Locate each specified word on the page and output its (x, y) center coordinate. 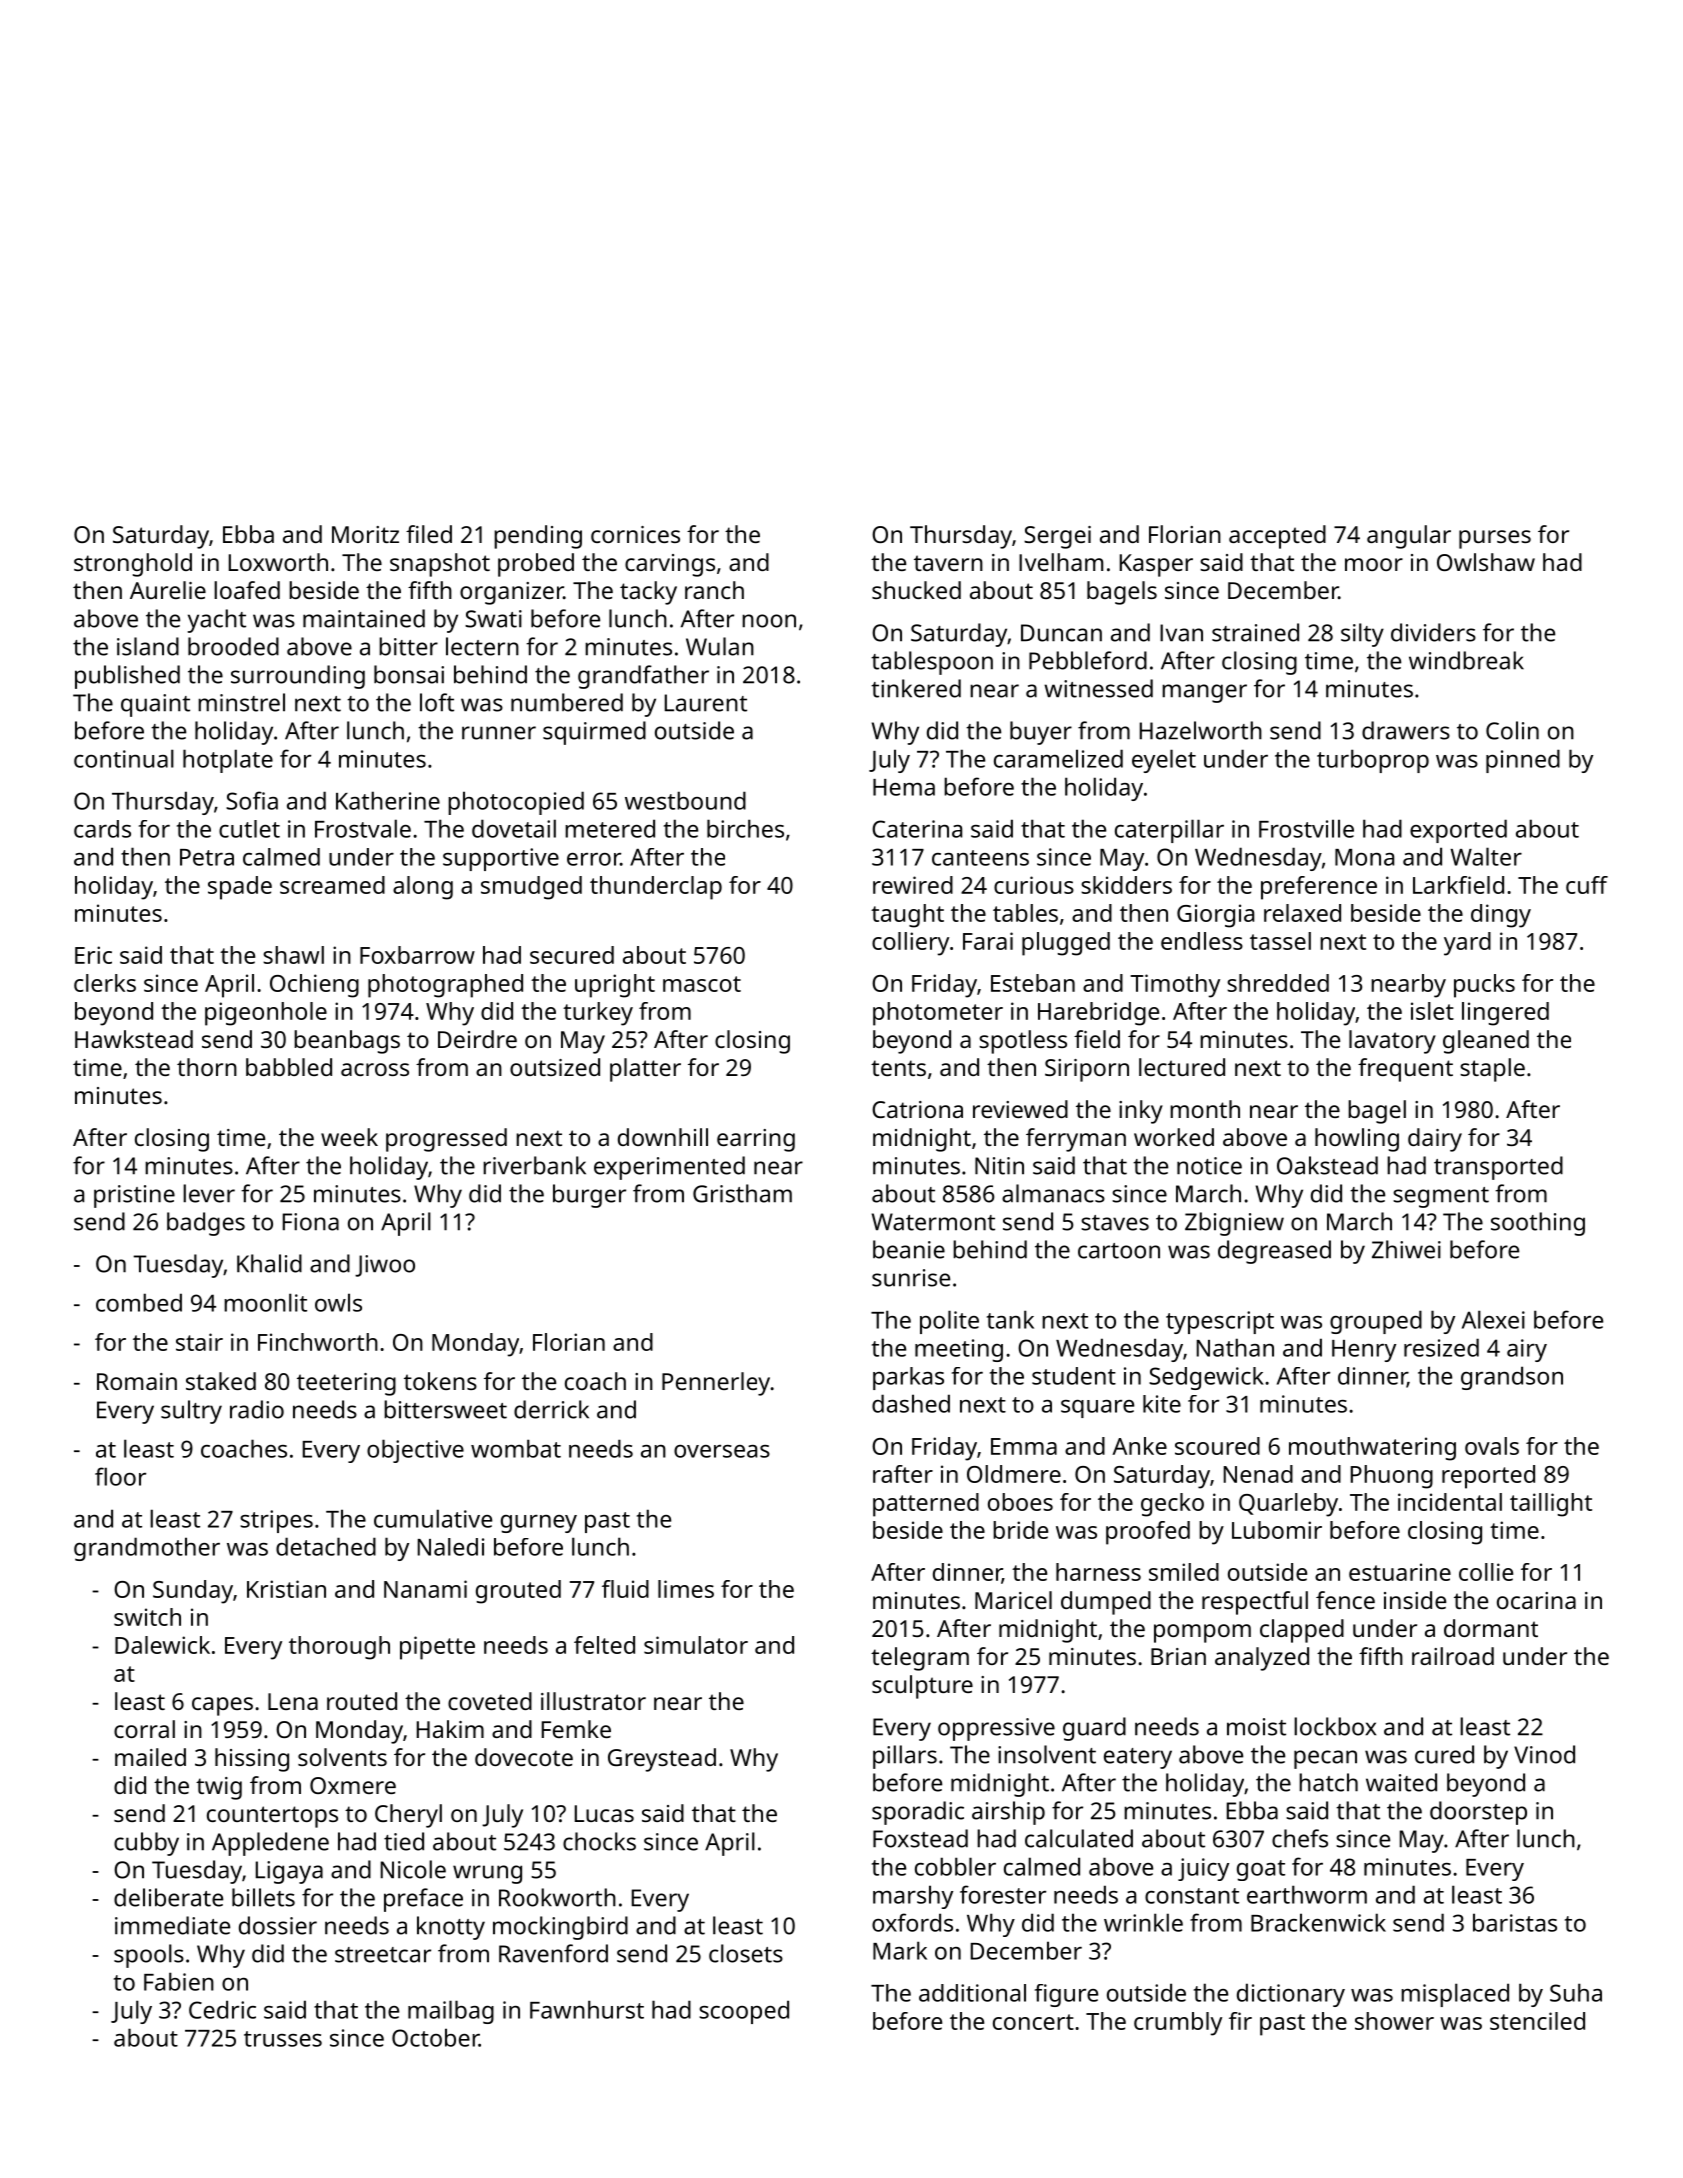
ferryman (1076, 1140)
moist (1256, 1727)
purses (1495, 539)
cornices (635, 534)
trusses (283, 2039)
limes (686, 1589)
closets (746, 1953)
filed (429, 534)
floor (120, 1476)
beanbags (347, 1042)
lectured (1182, 1067)
